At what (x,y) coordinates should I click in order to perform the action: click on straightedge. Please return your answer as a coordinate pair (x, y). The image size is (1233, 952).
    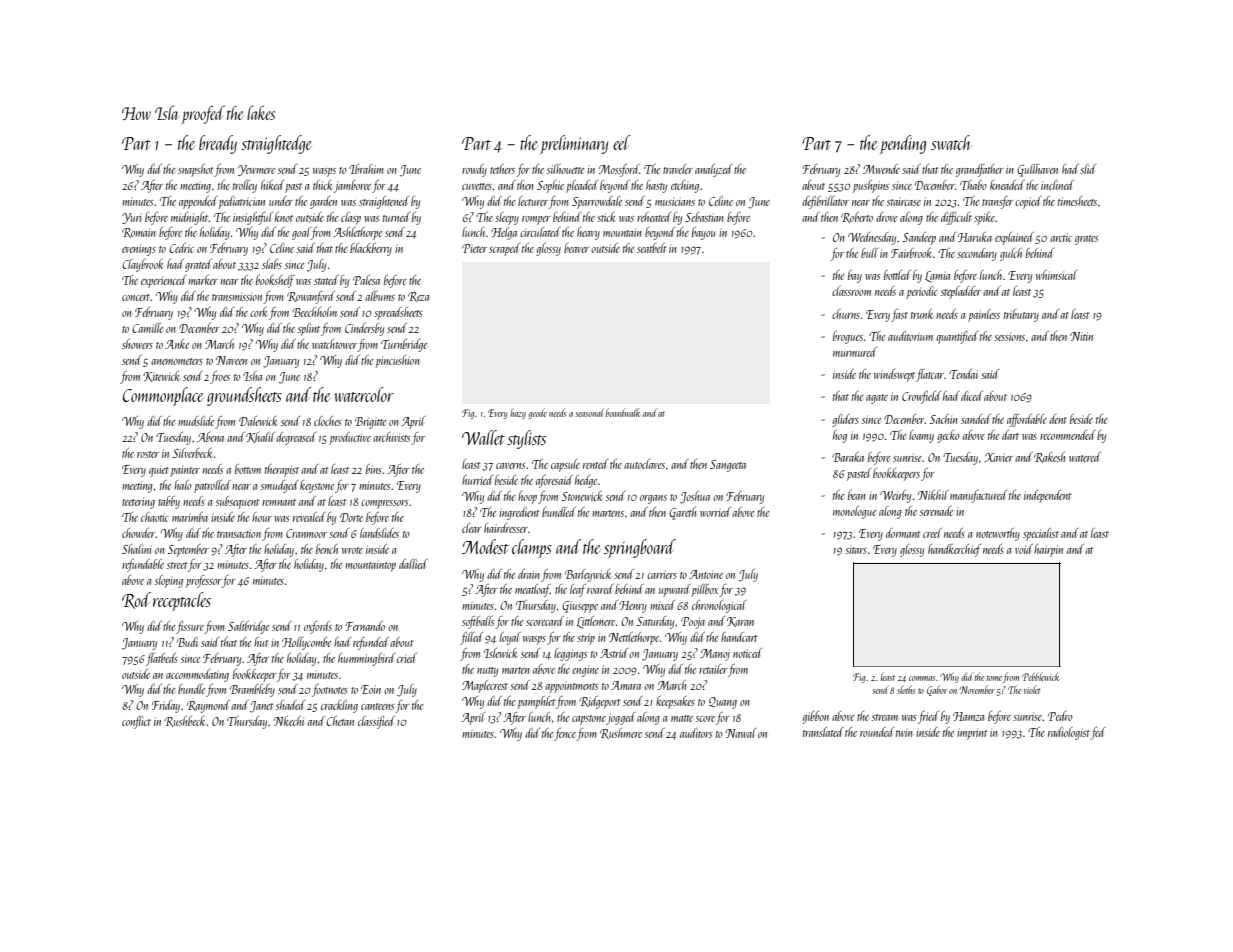
    Looking at the image, I should click on (276, 144).
